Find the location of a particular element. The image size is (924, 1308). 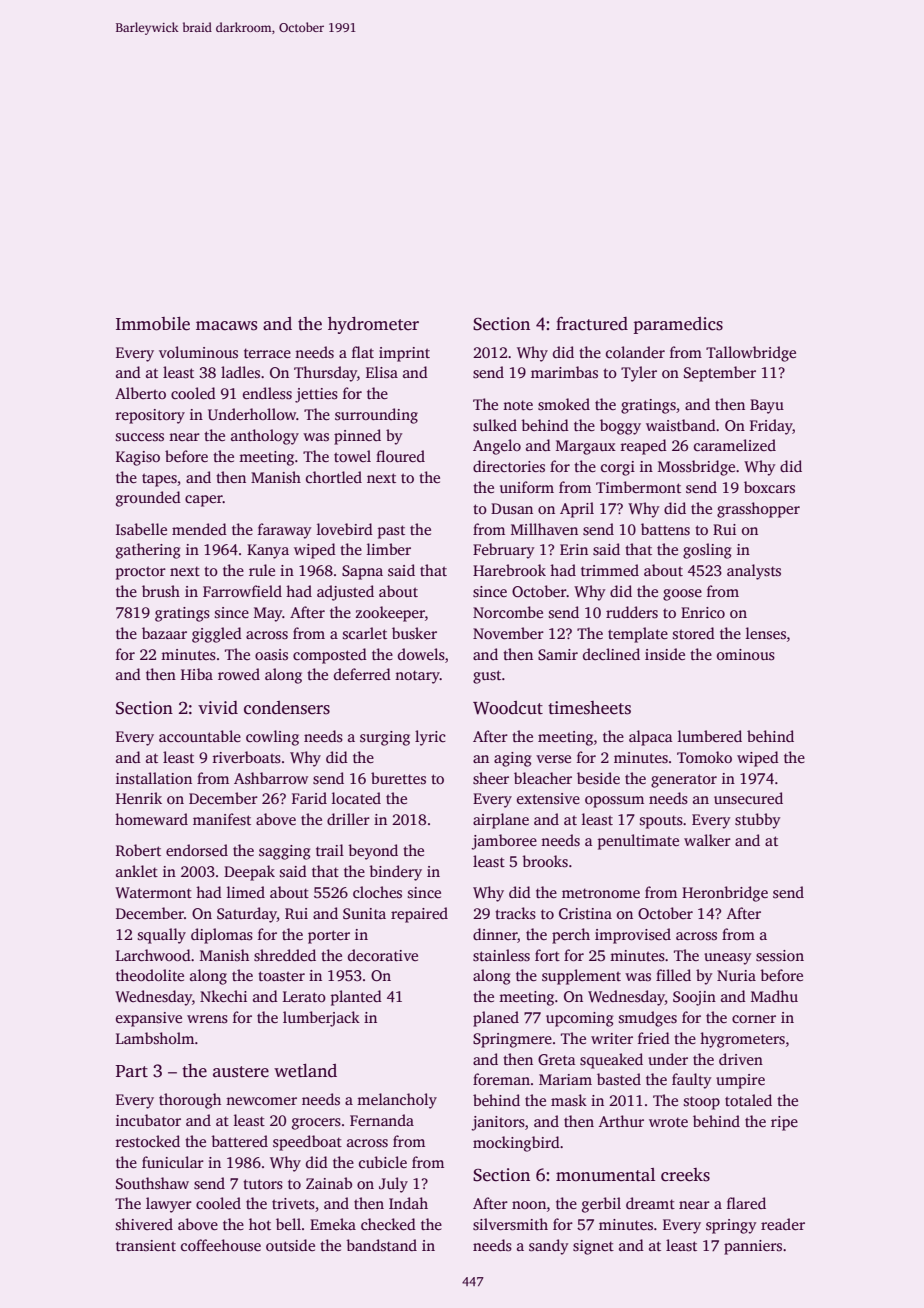

Elisa is located at coordinates (382, 372).
